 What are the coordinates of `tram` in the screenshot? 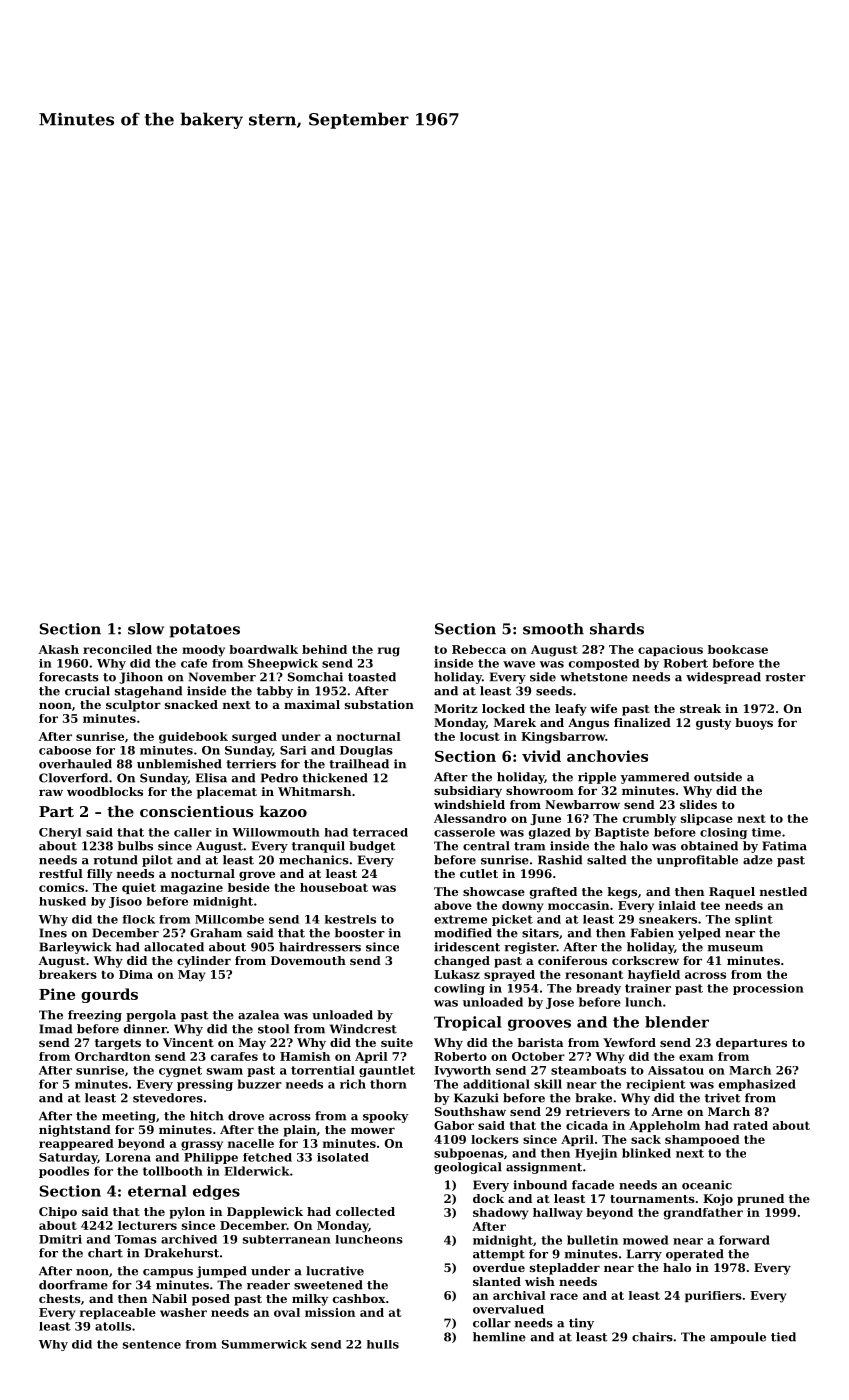 It's located at (529, 846).
